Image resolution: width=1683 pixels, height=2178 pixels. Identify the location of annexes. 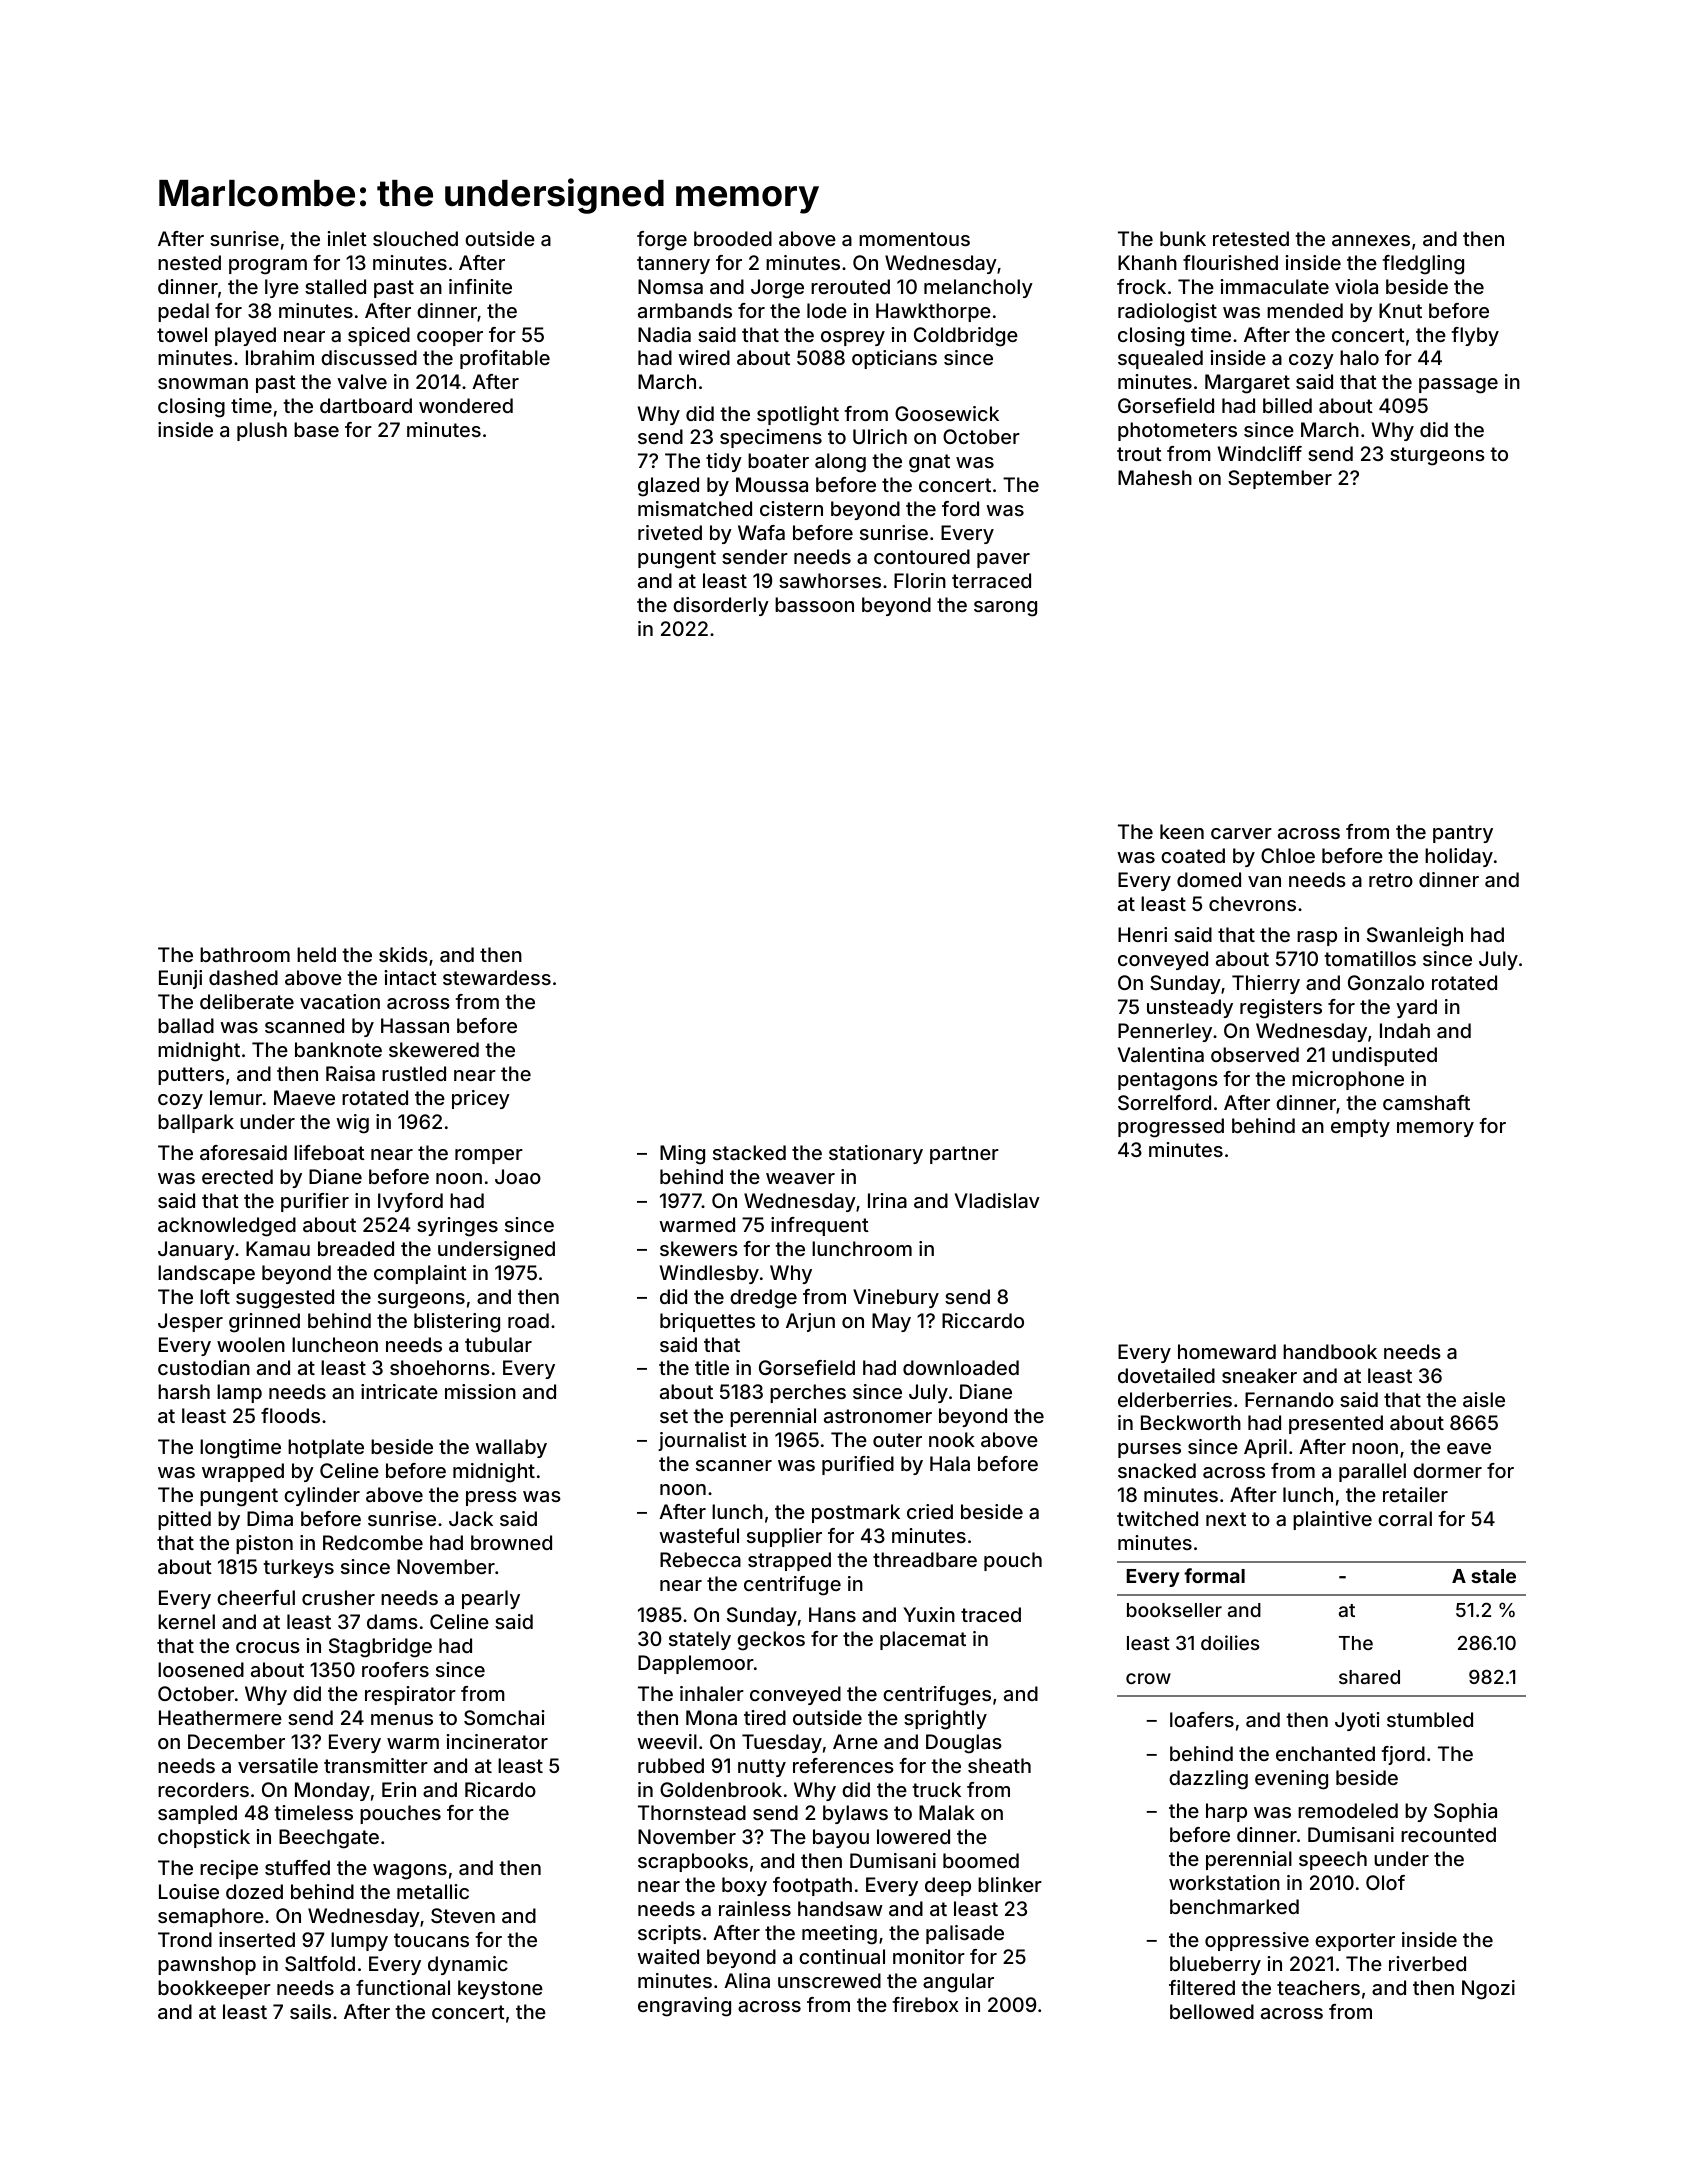
(1371, 240).
